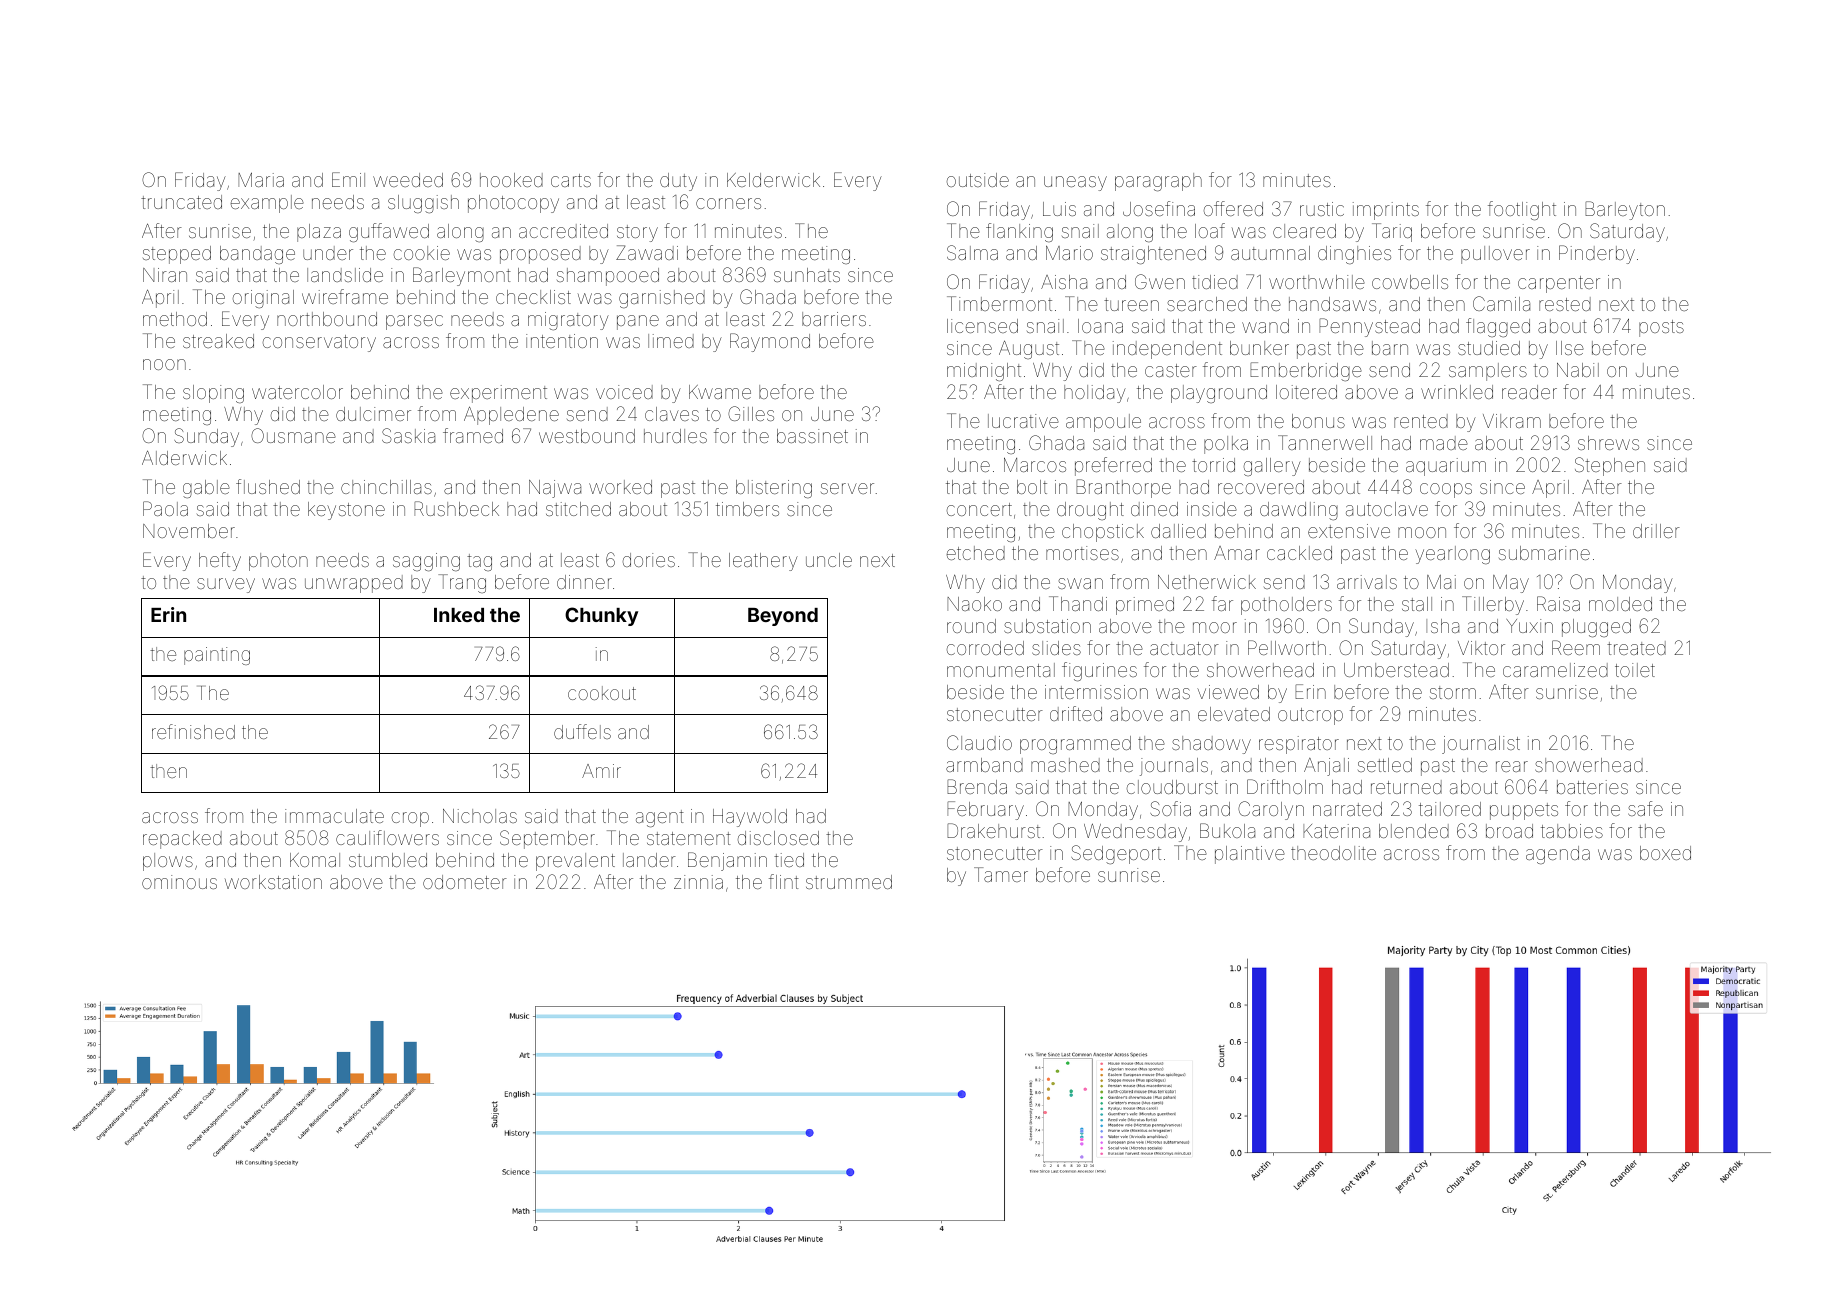  Describe the element at coordinates (459, 615) in the screenshot. I see `Inked` at that location.
